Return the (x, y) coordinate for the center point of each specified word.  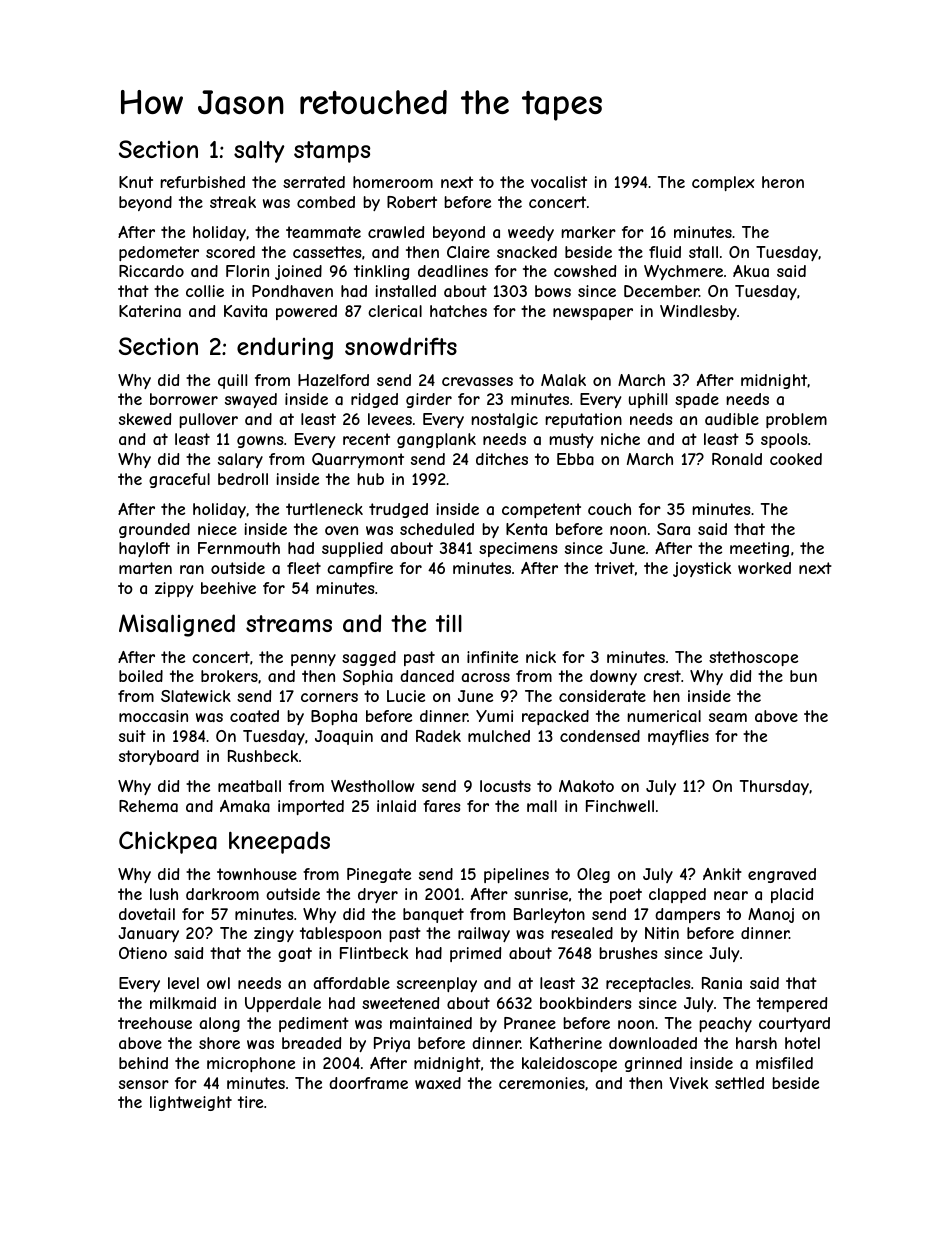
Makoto (586, 786)
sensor (144, 1084)
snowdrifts (401, 346)
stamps (332, 152)
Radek (438, 736)
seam (728, 717)
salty (259, 152)
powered (306, 312)
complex (723, 183)
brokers (229, 676)
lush (164, 894)
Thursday (774, 787)
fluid (665, 252)
